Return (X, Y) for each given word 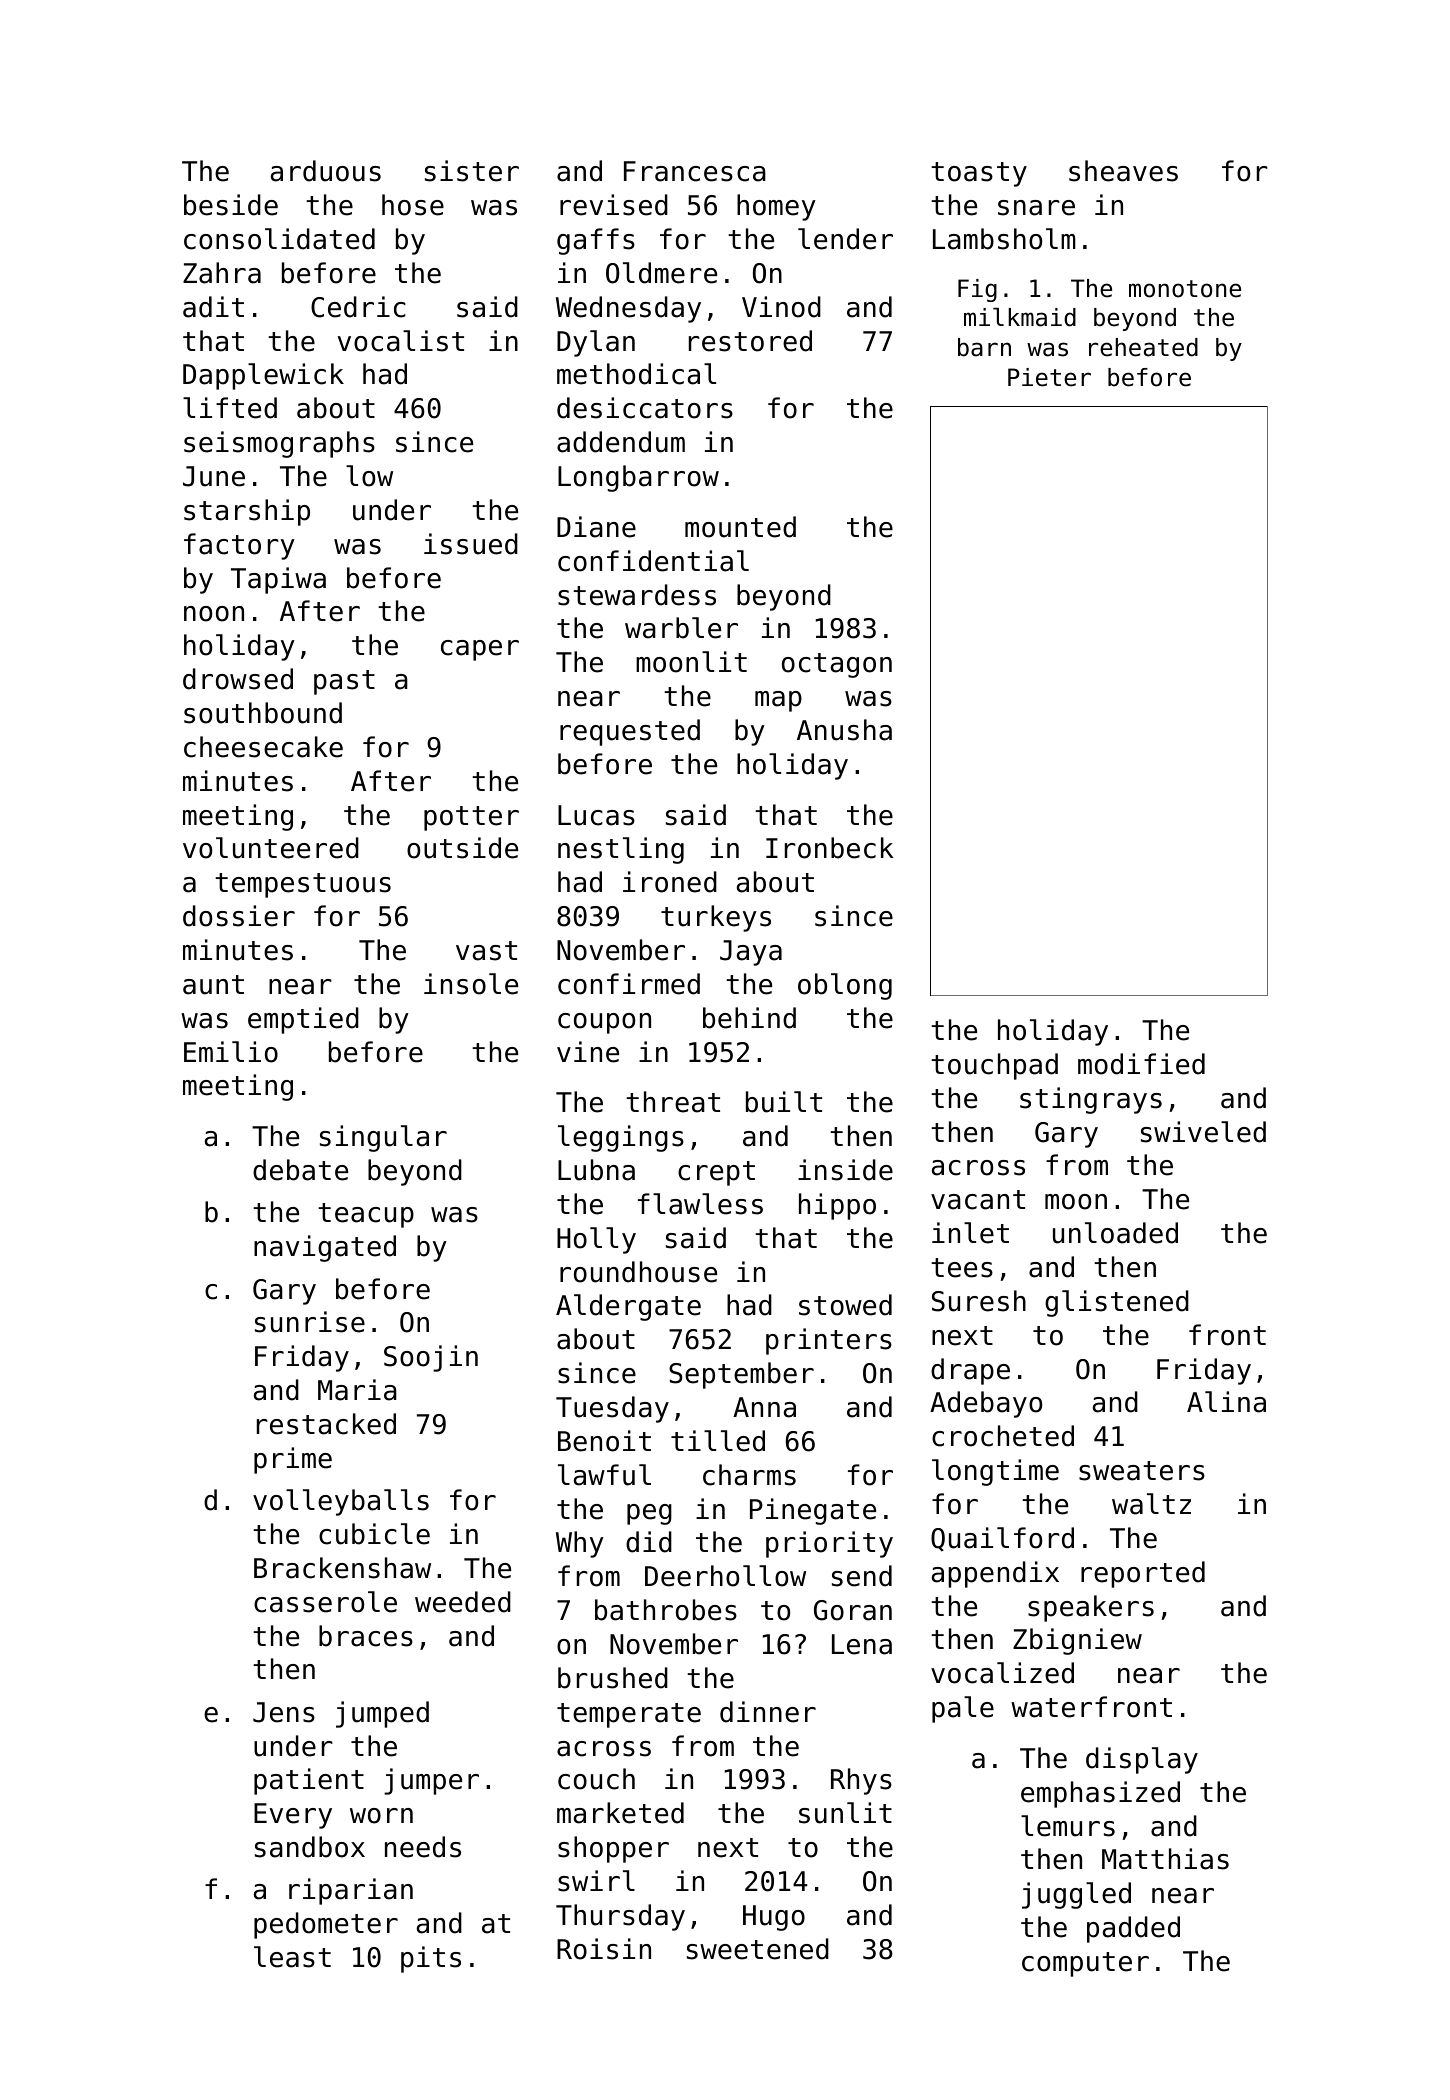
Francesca (695, 171)
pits (431, 1959)
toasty (979, 174)
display (1142, 1760)
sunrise (310, 1322)
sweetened (758, 1949)
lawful (604, 1475)
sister (472, 171)
